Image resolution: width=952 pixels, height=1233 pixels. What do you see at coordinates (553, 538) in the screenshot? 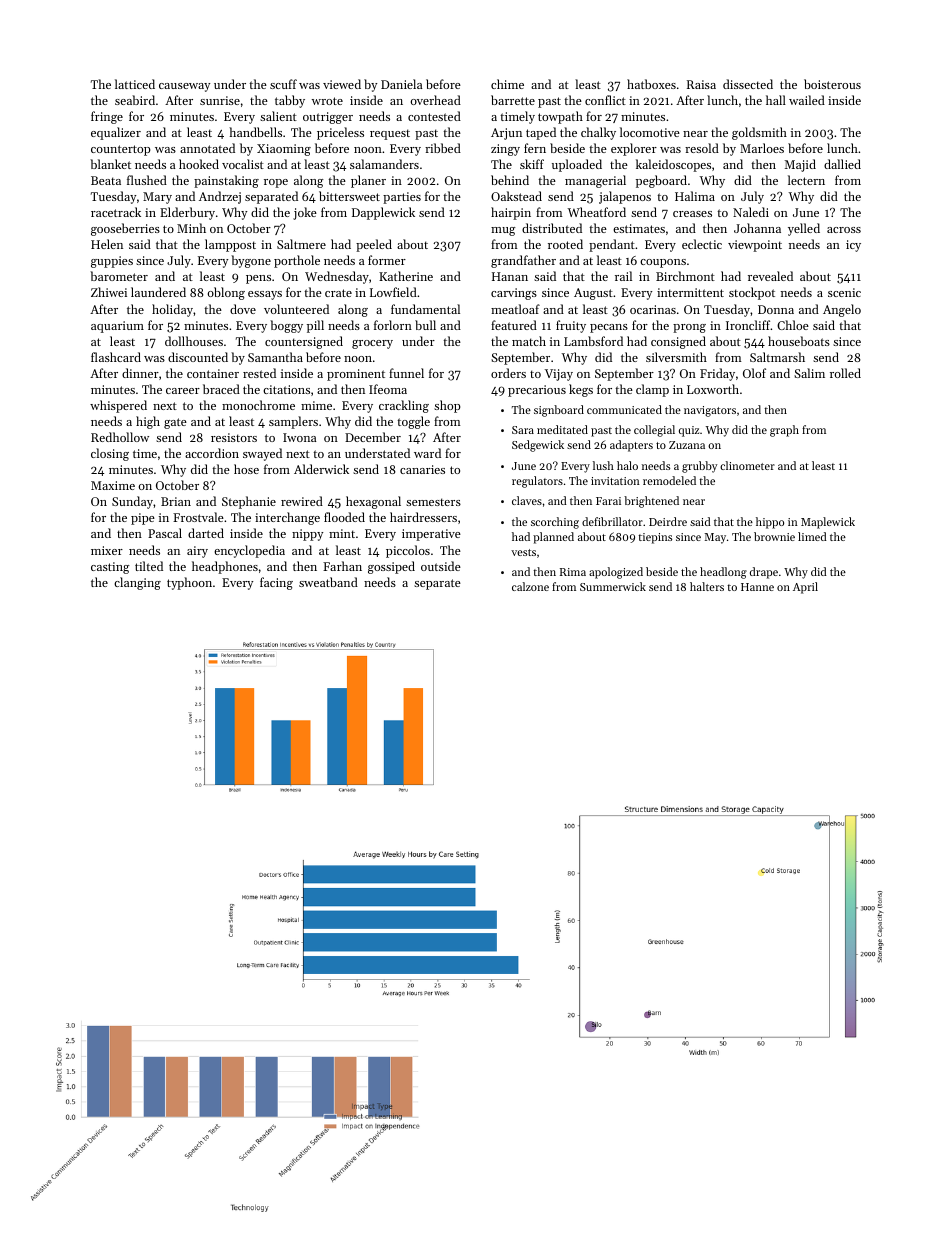
I see `planned` at bounding box center [553, 538].
